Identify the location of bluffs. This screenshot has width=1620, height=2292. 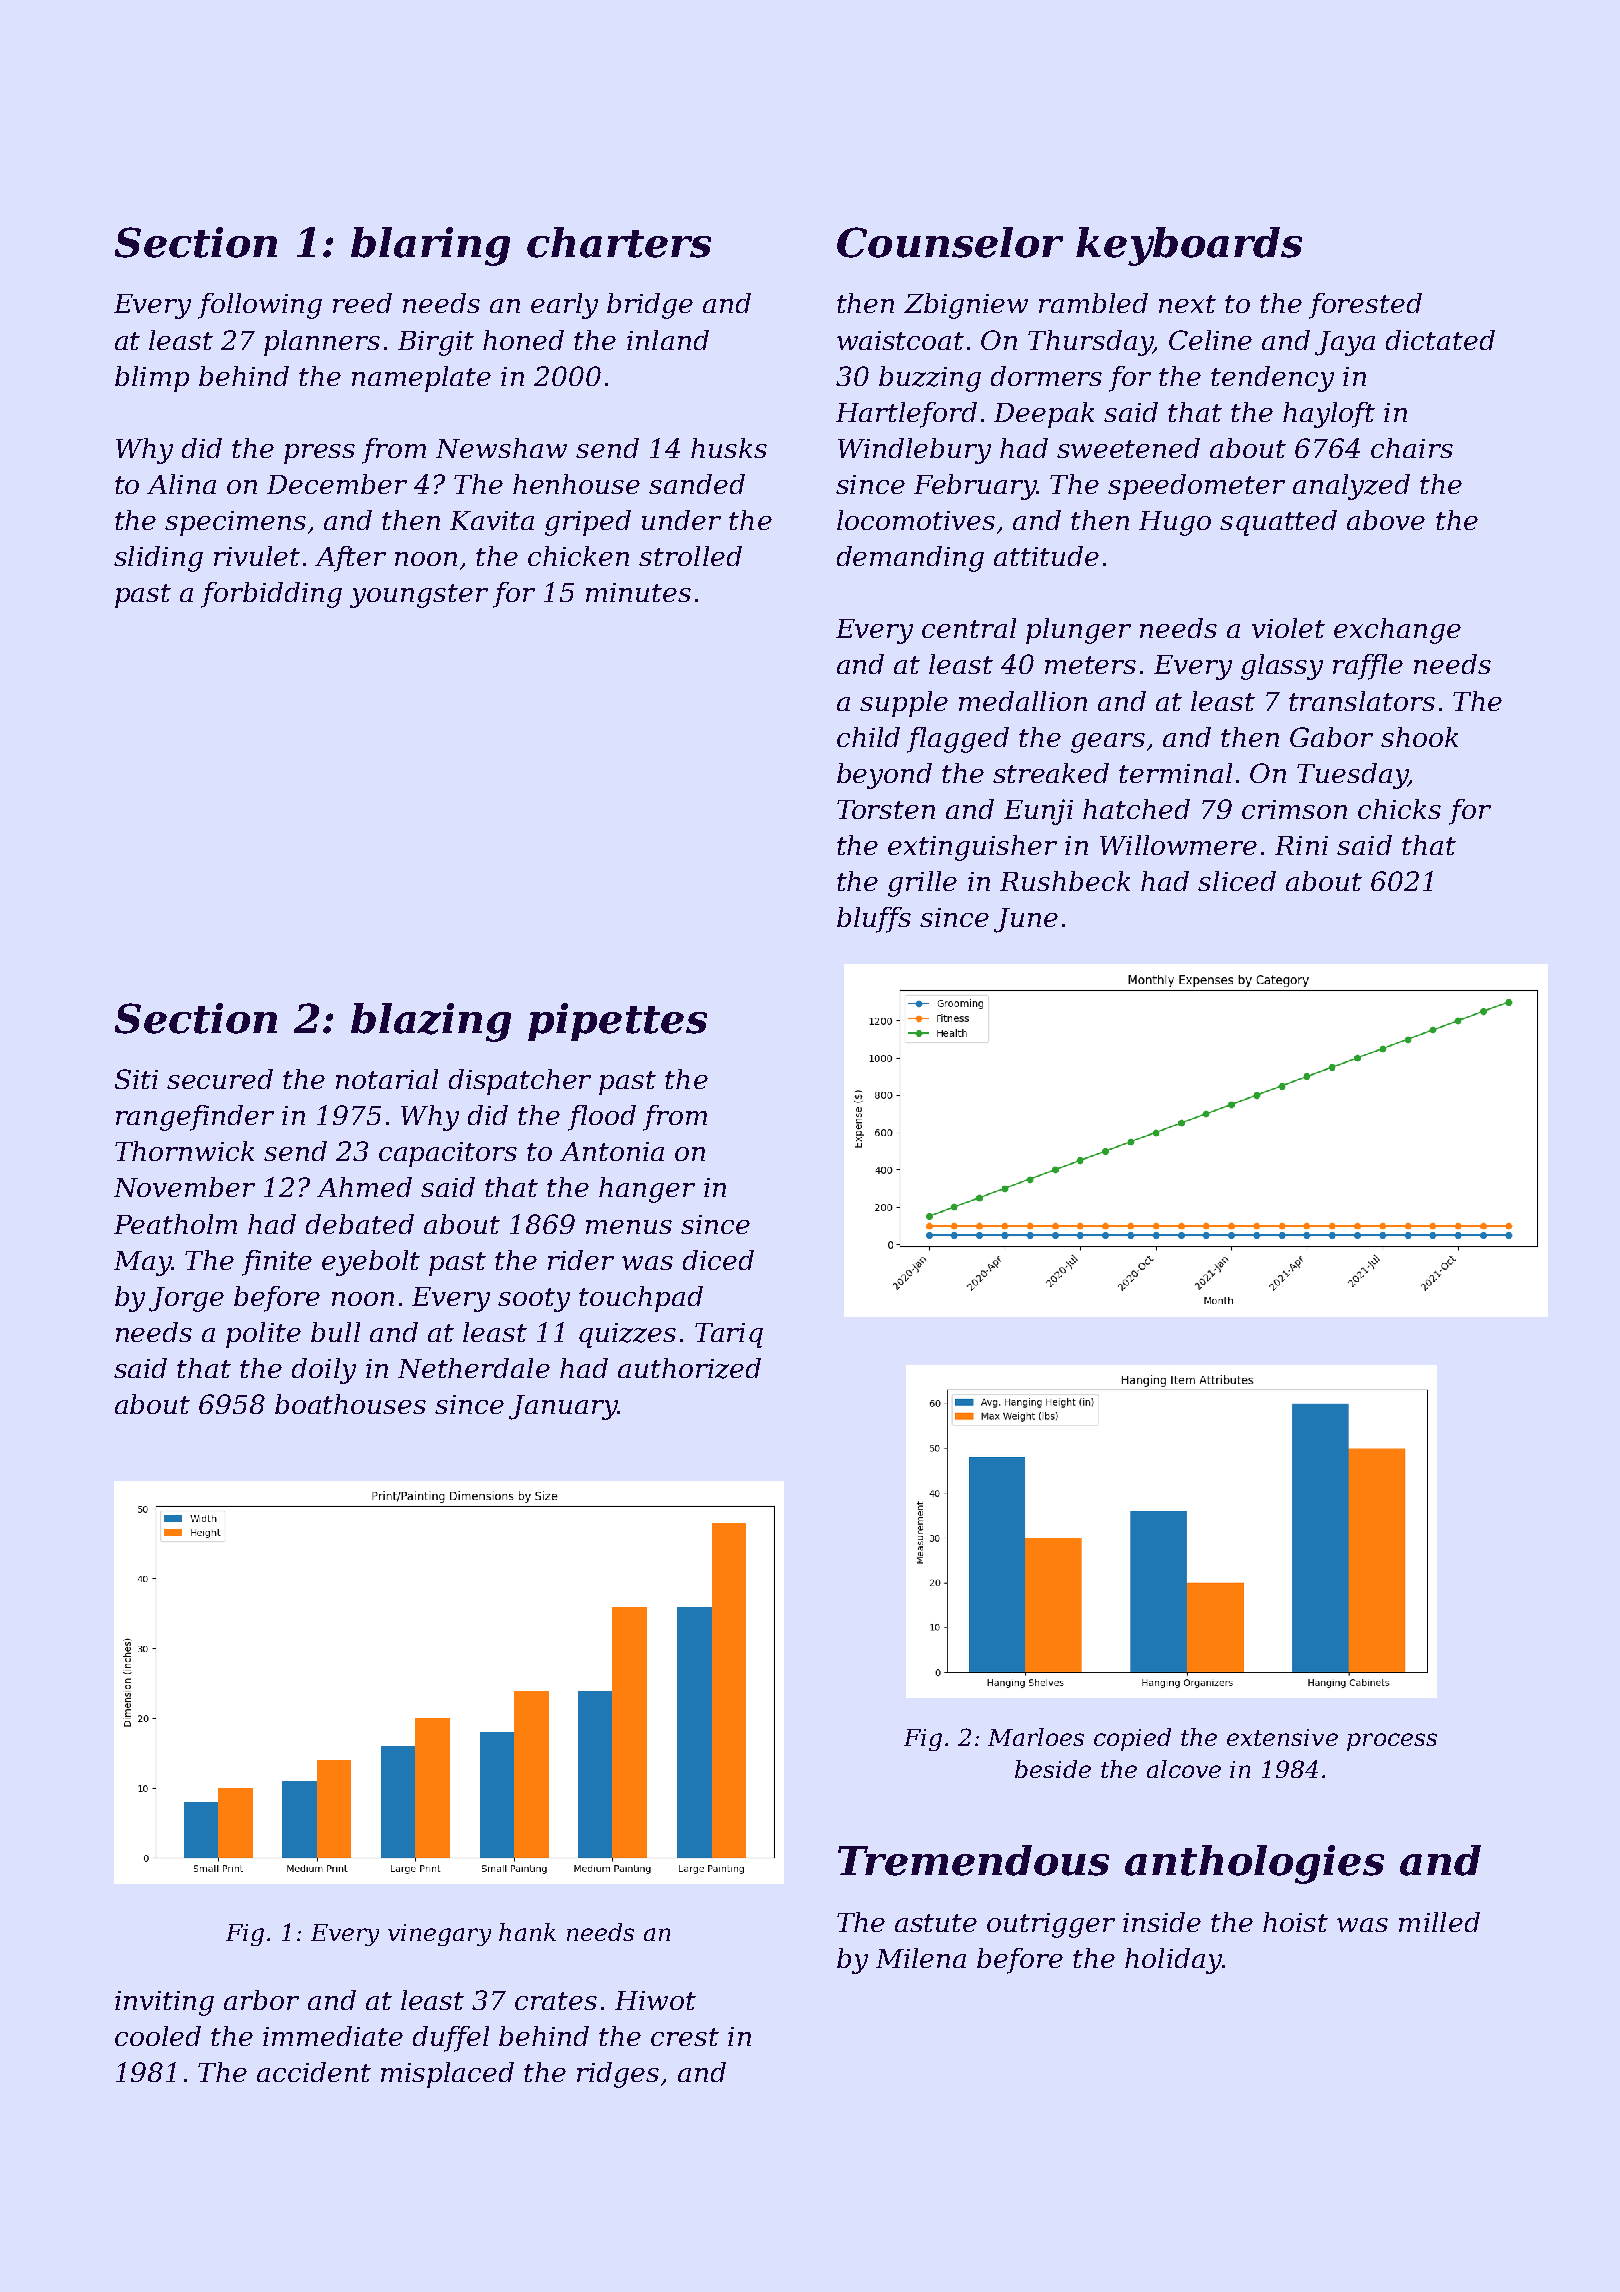
(874, 920).
